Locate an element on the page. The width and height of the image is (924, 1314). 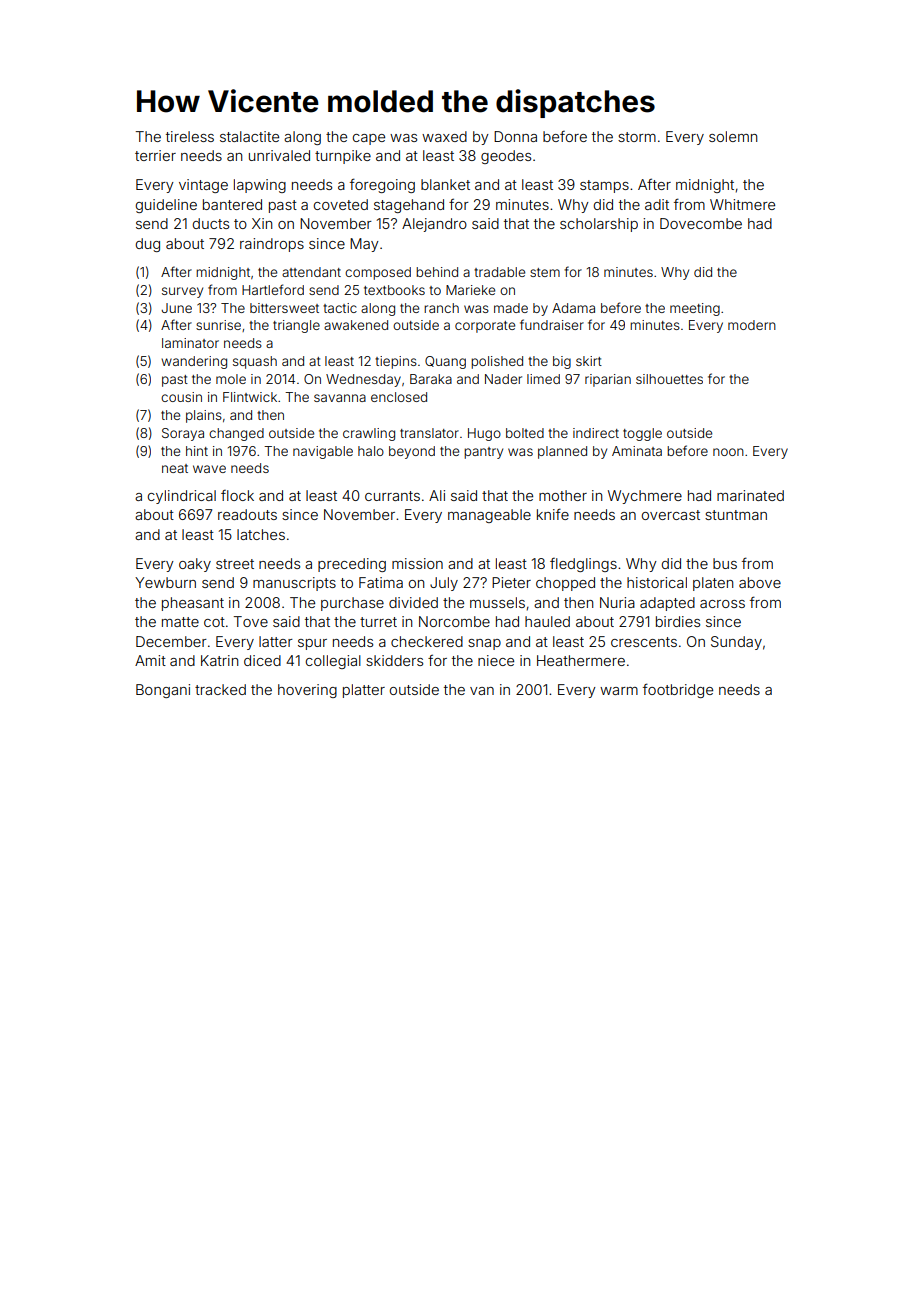
ranch is located at coordinates (441, 308).
